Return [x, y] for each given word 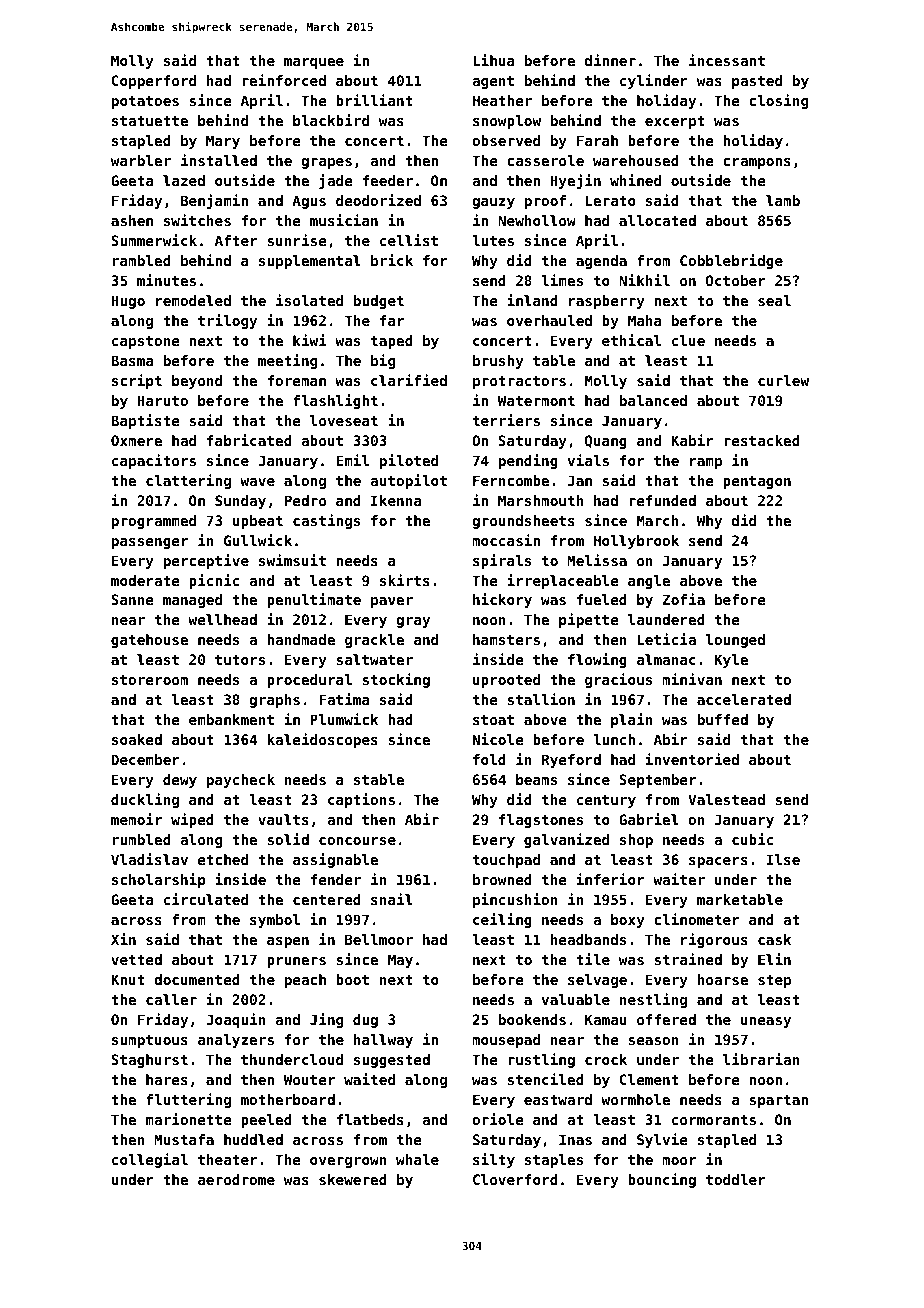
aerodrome [236, 1179]
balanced [653, 400]
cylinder [654, 81]
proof [545, 202]
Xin [123, 939]
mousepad [506, 1041]
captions [361, 800]
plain [632, 720]
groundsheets [523, 522]
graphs [274, 701]
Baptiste [145, 421]
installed [219, 160]
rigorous [714, 940]
